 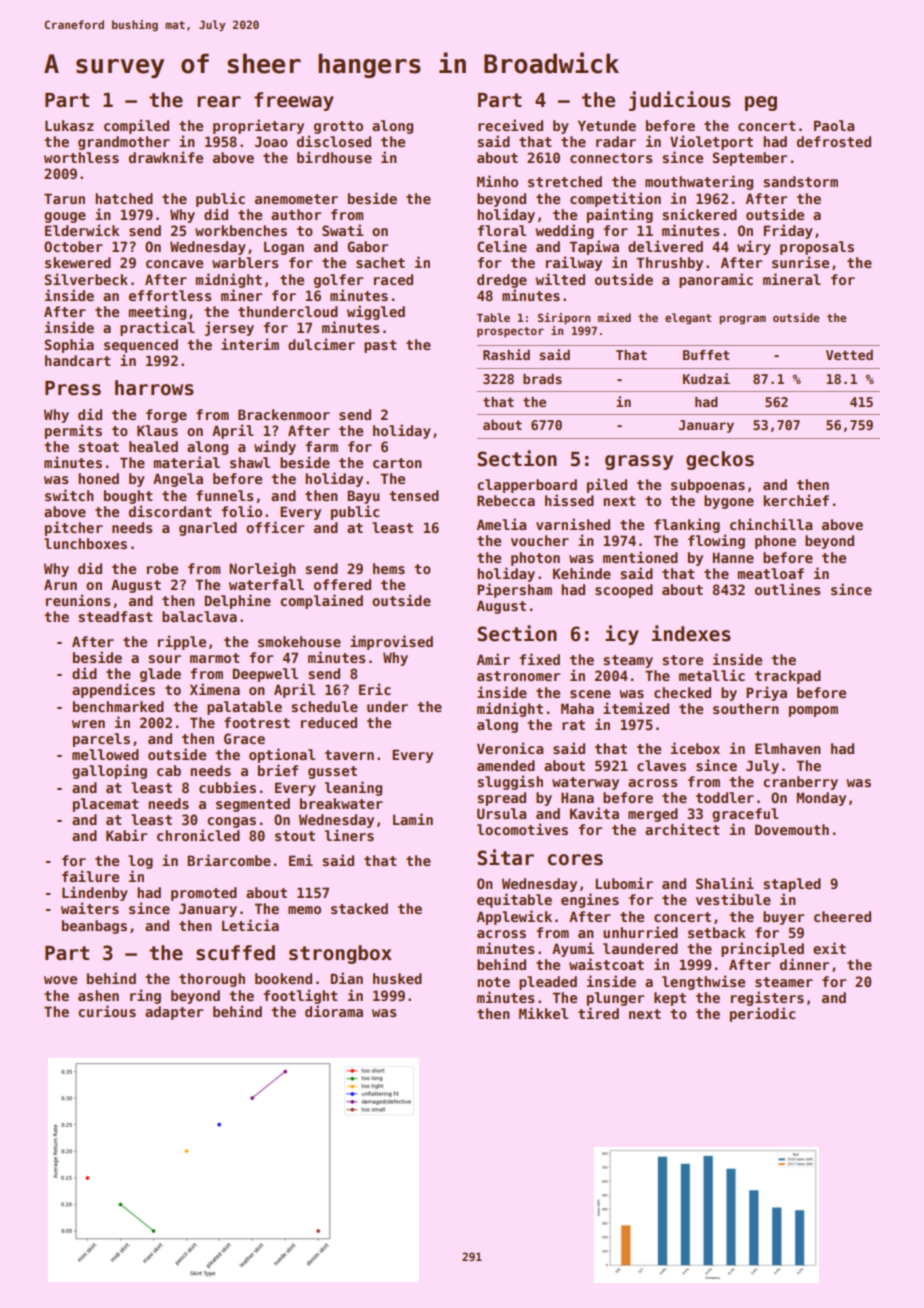 I want to click on officer, so click(x=275, y=527).
